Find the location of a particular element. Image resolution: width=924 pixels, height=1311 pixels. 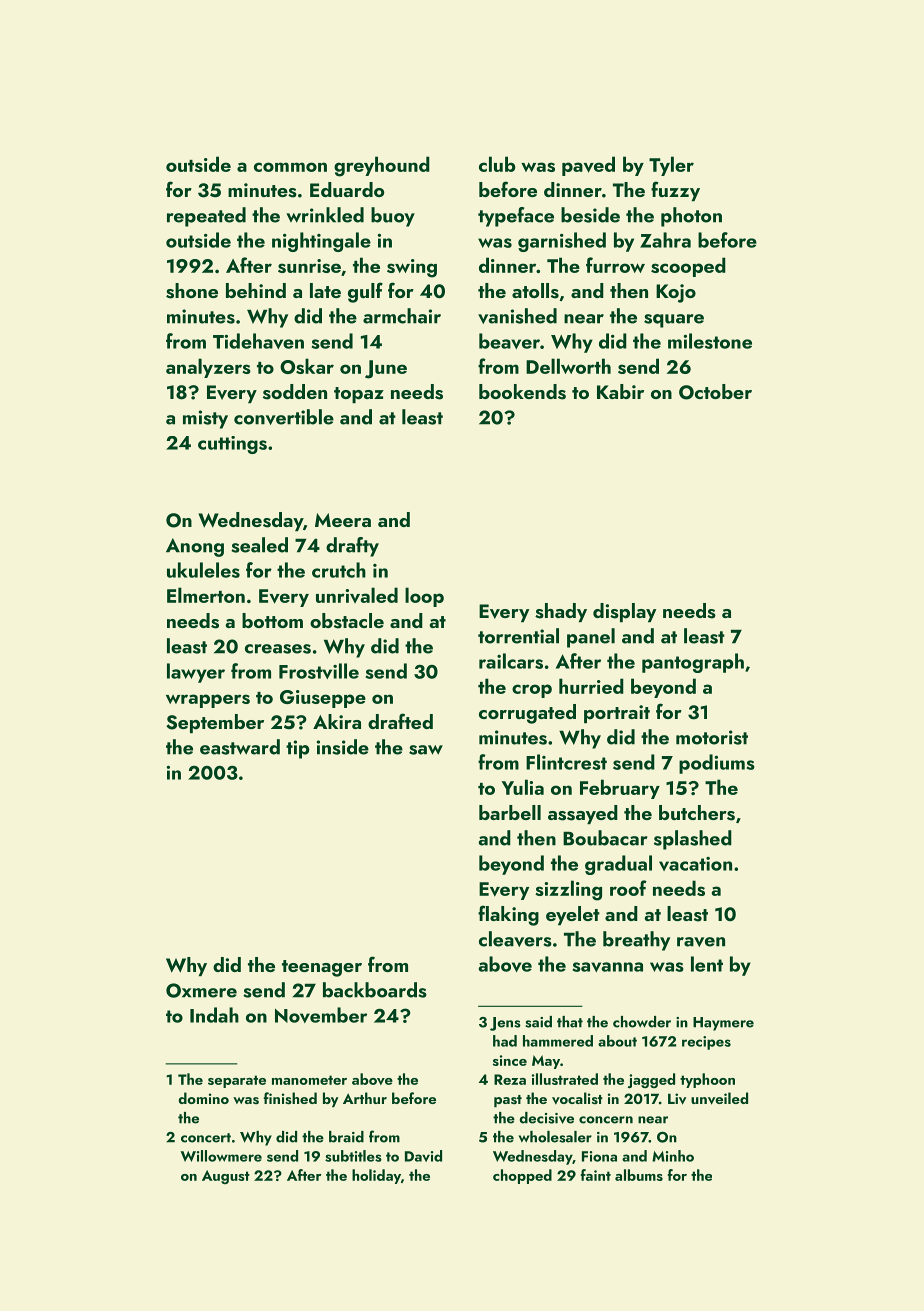

separate is located at coordinates (237, 1081).
